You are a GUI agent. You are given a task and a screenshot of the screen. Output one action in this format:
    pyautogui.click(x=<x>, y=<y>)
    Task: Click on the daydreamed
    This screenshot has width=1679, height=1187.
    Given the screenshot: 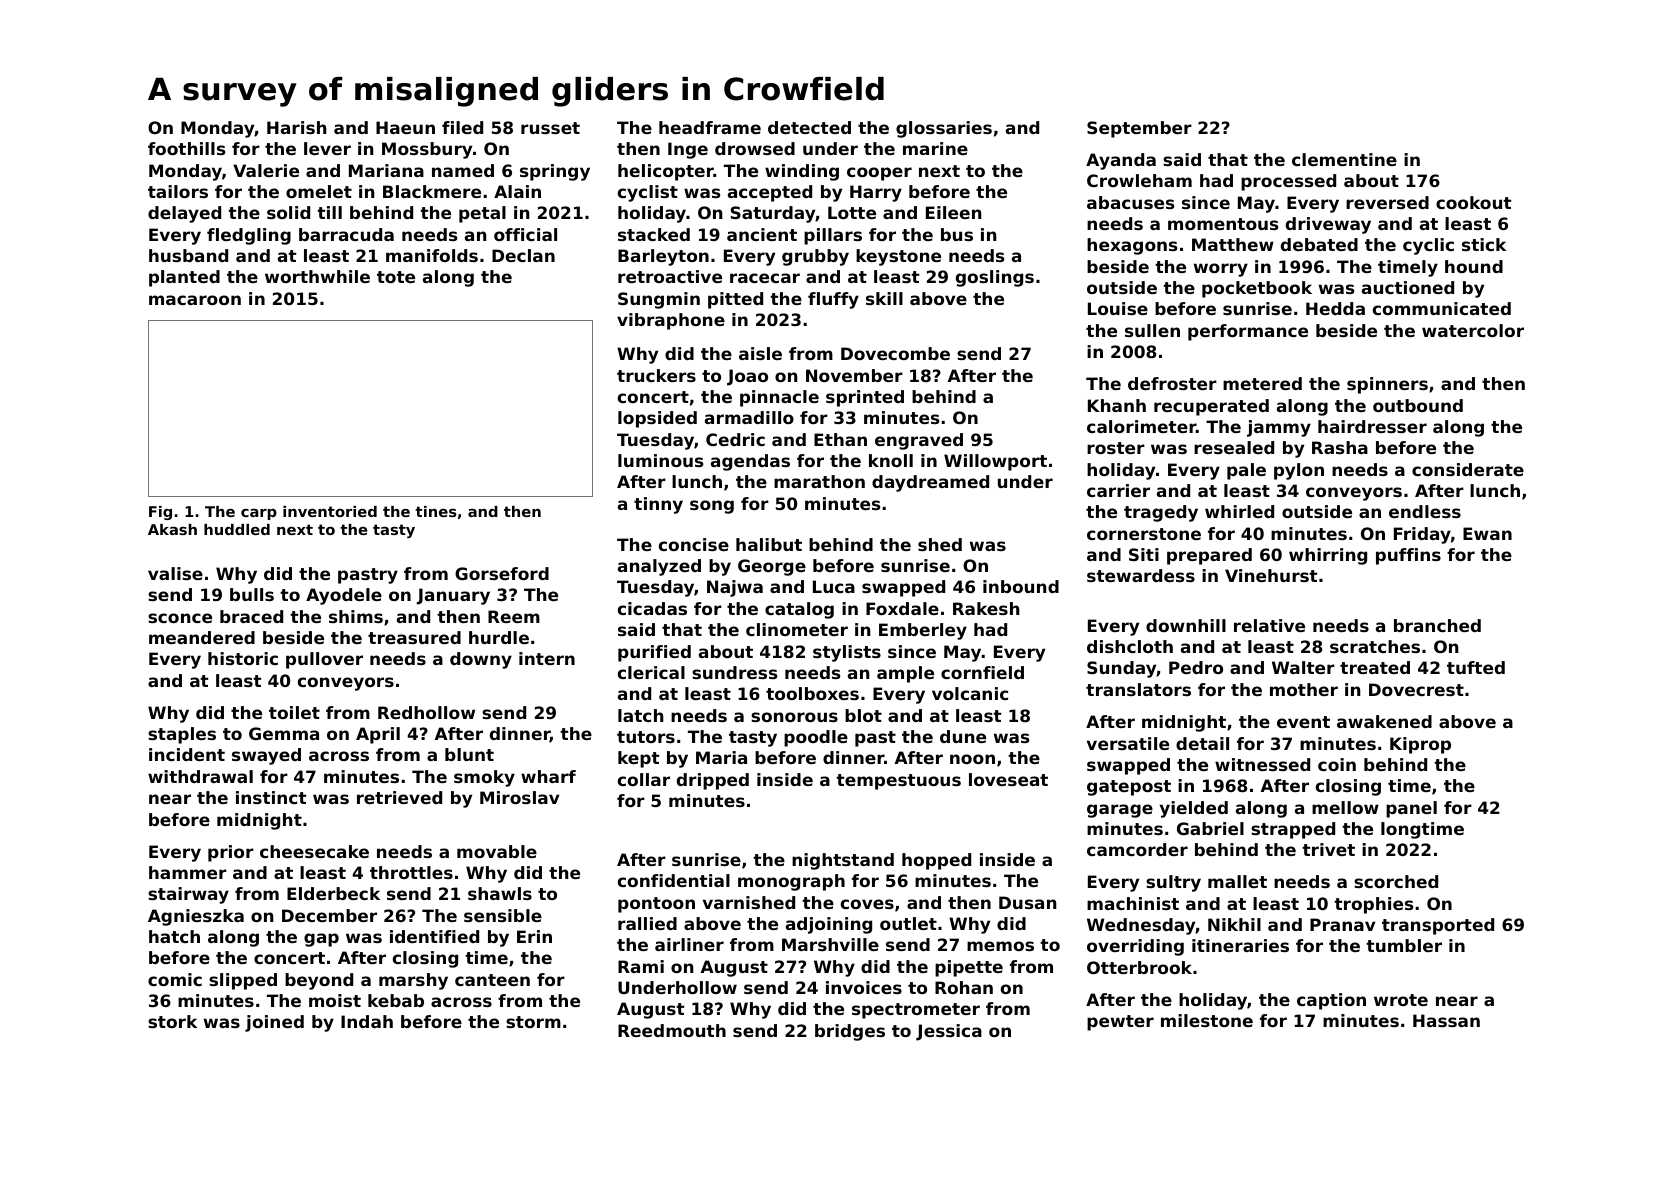 What is the action you would take?
    pyautogui.click(x=930, y=483)
